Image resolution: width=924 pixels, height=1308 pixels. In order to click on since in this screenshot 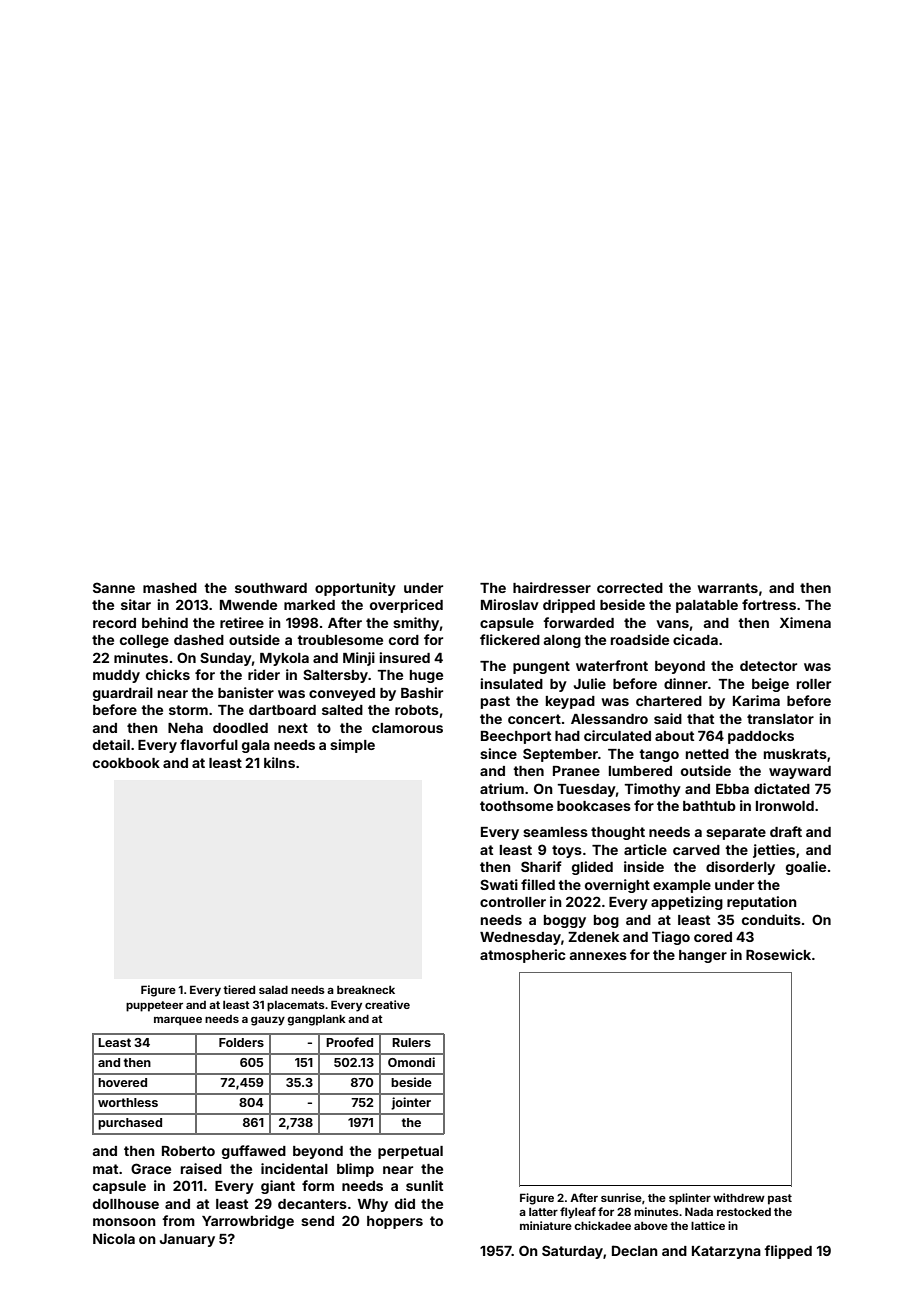, I will do `click(498, 753)`.
